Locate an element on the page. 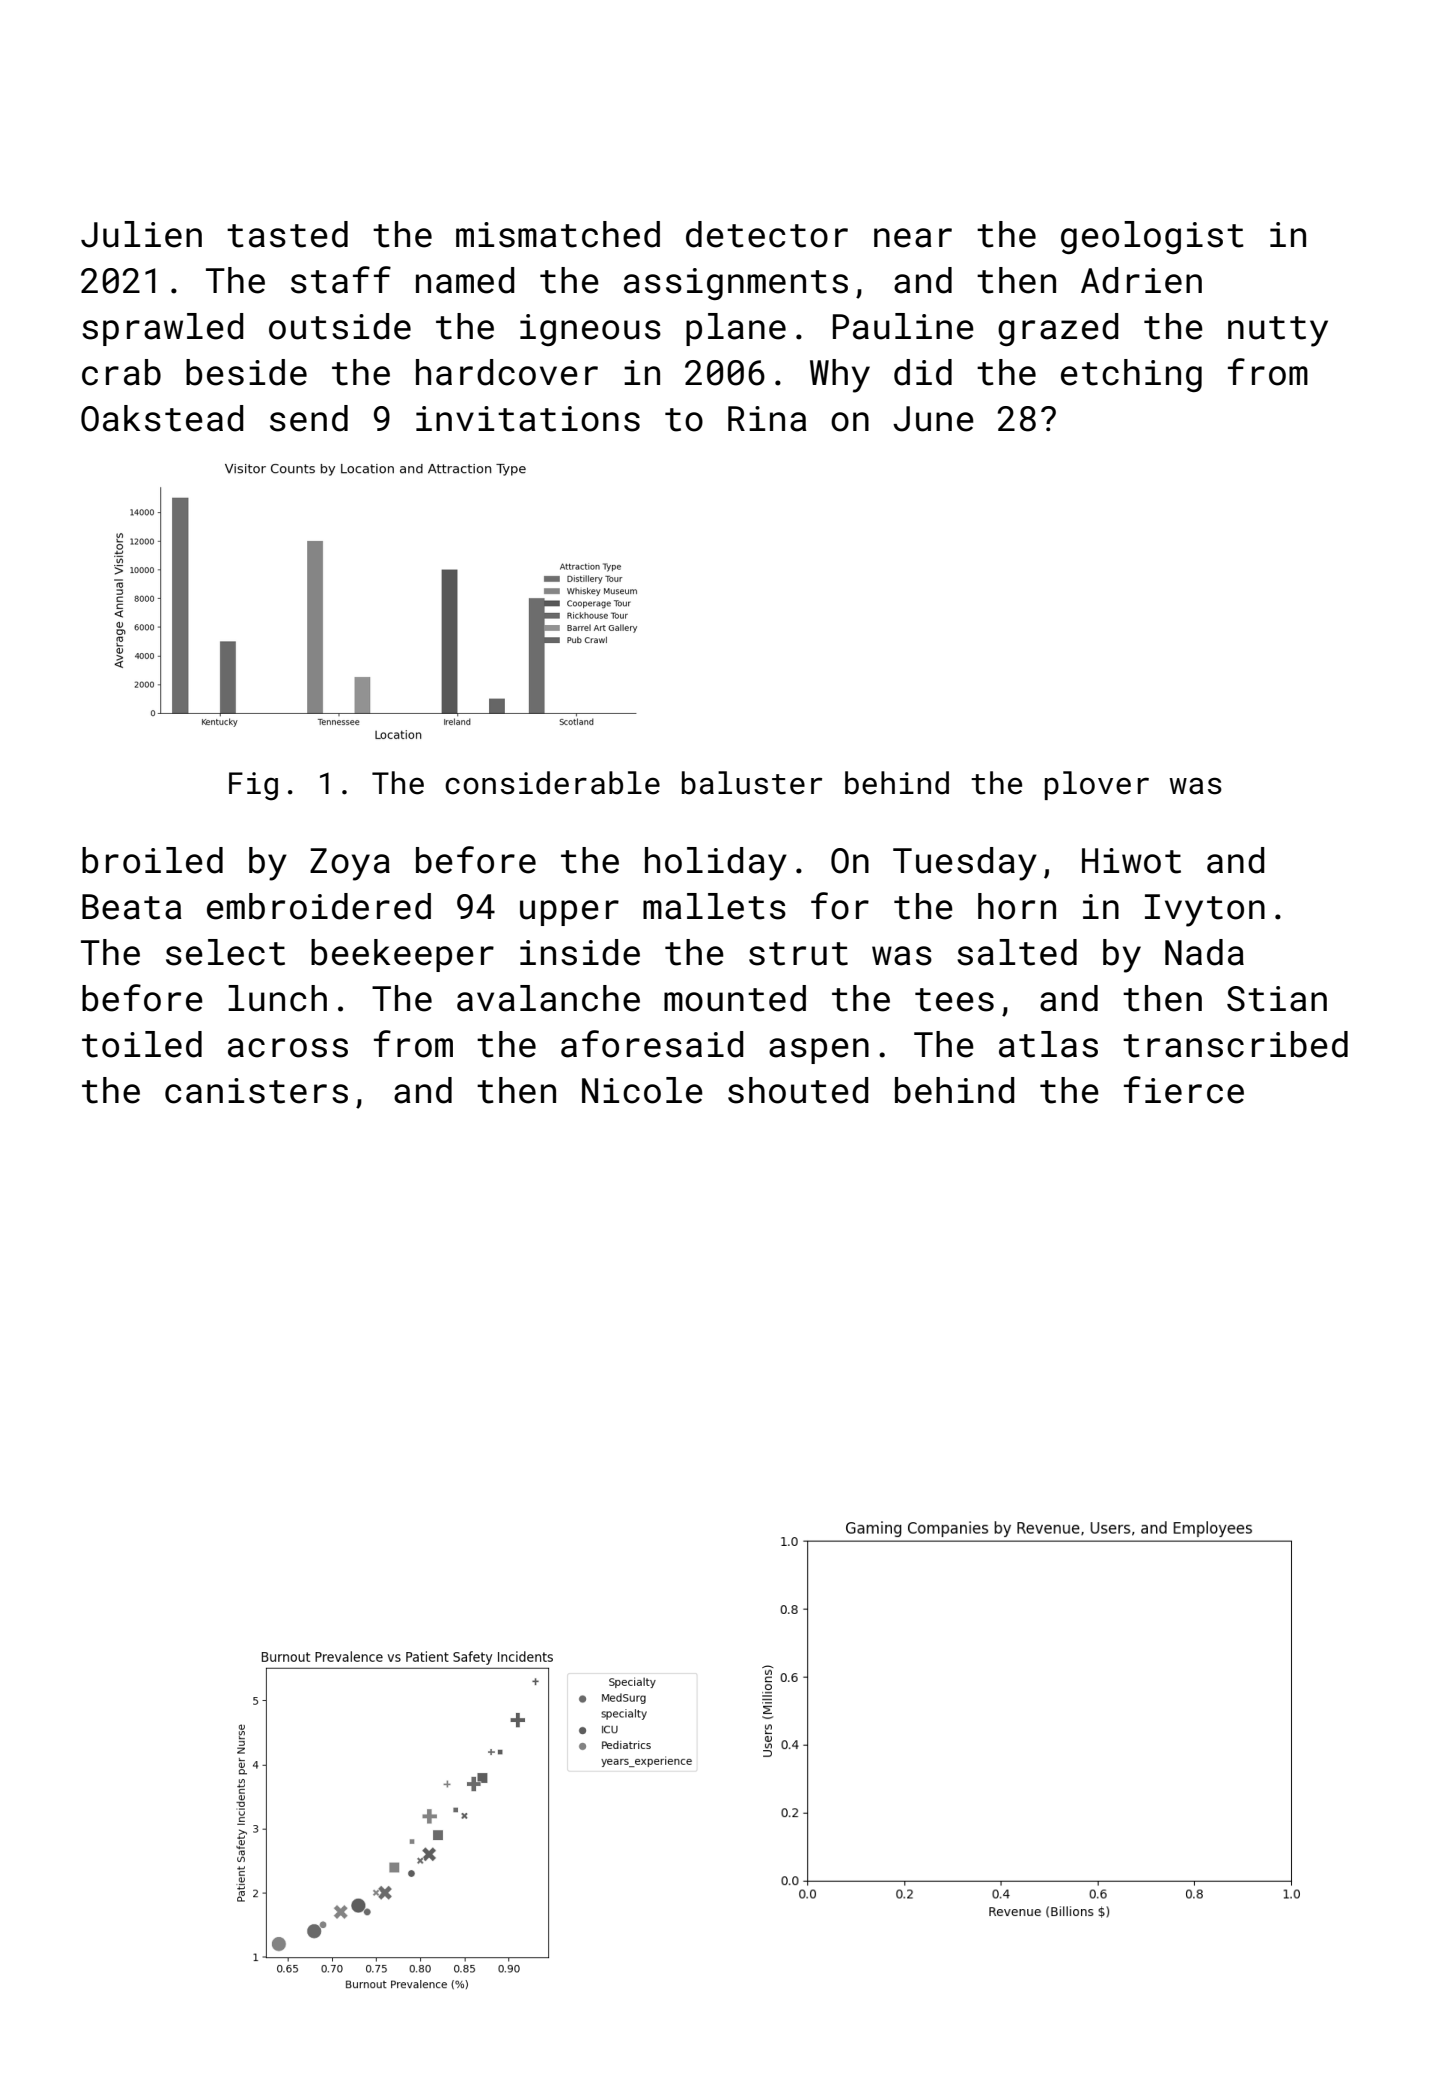 Image resolution: width=1450 pixels, height=2100 pixels. plover is located at coordinates (1097, 785).
